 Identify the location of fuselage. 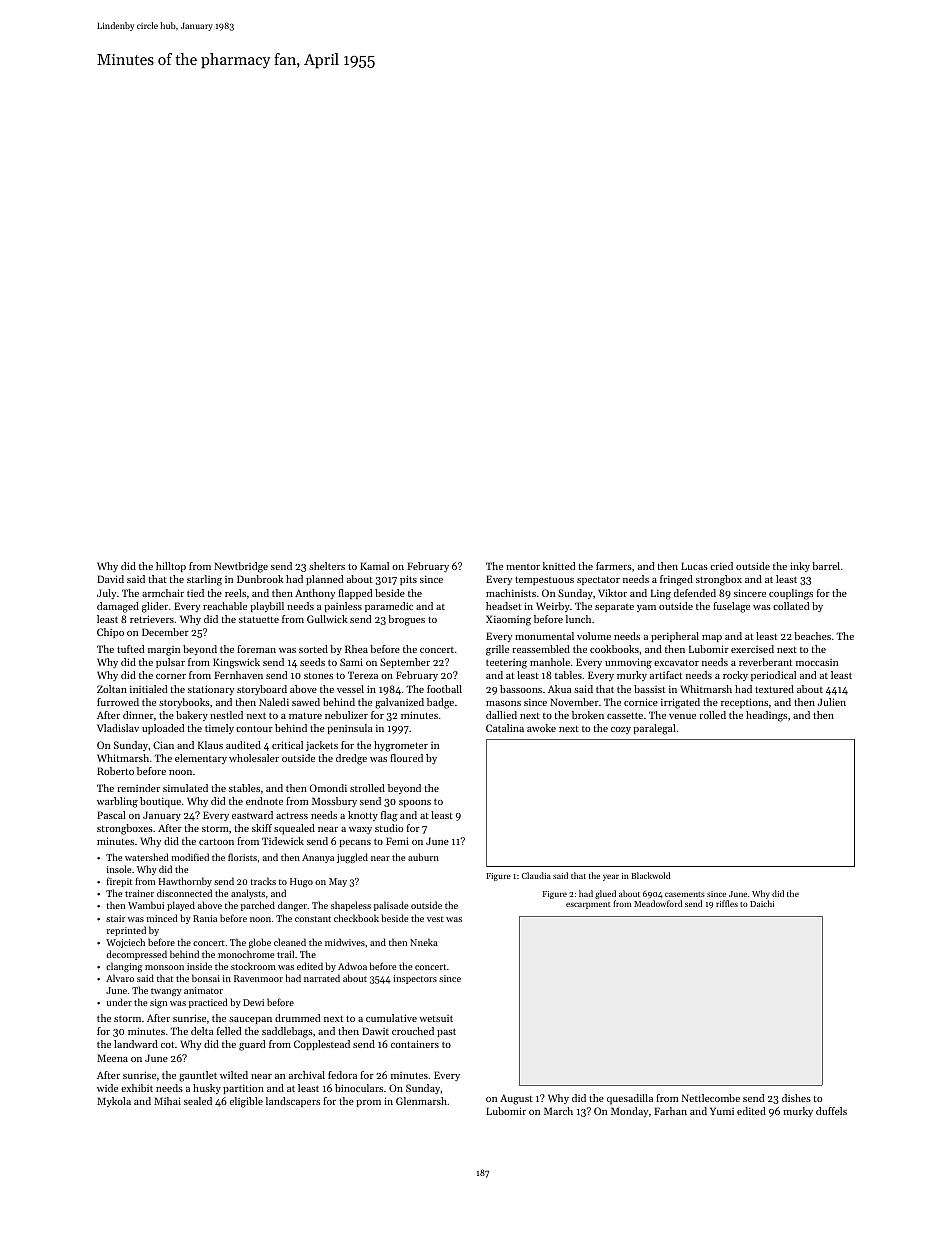
(731, 607).
